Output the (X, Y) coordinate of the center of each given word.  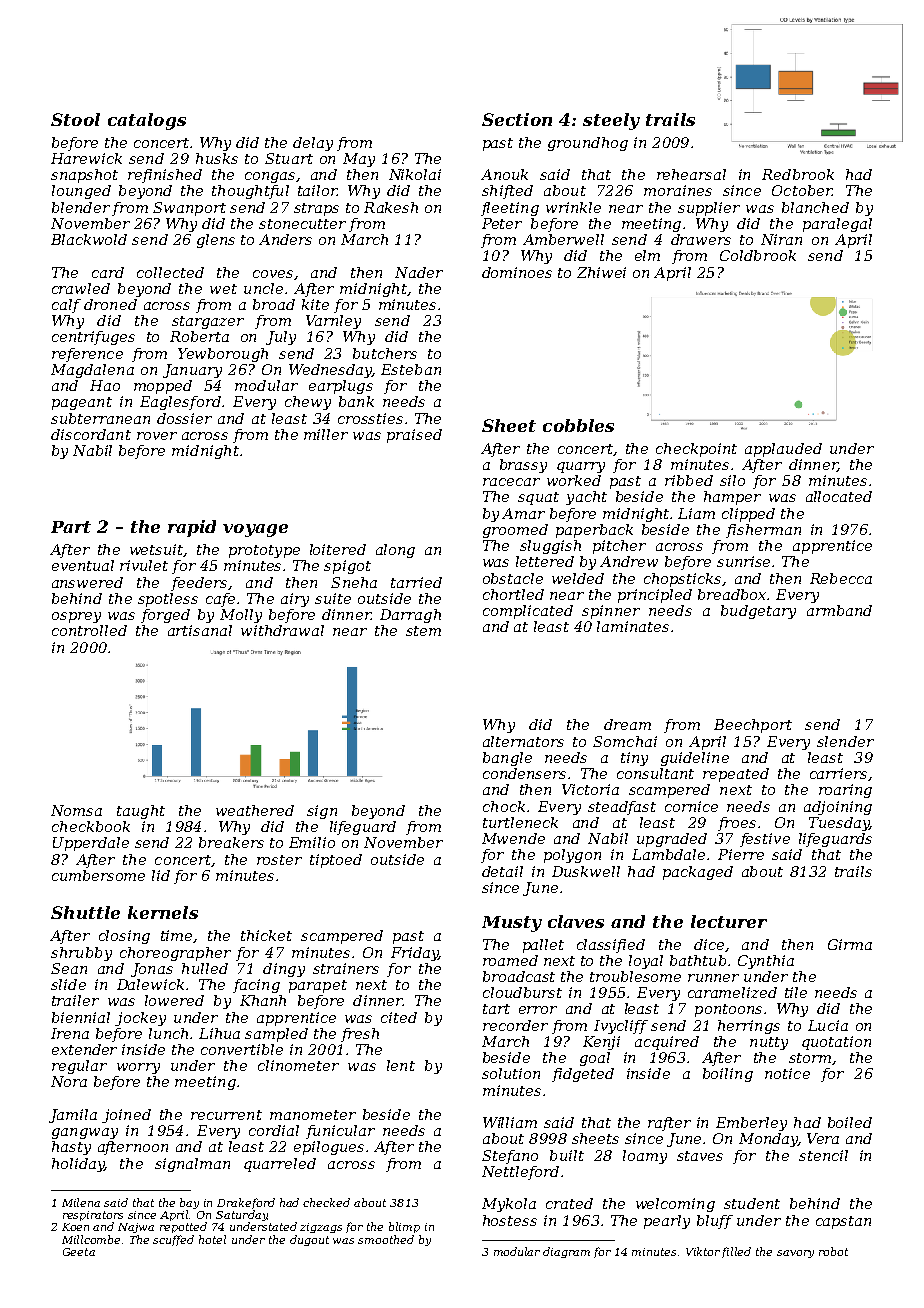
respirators (93, 1216)
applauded (783, 450)
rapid (192, 528)
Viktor (703, 1251)
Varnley (333, 322)
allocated (839, 496)
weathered (255, 810)
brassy (523, 466)
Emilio (312, 842)
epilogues (329, 1148)
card (108, 272)
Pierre (741, 854)
